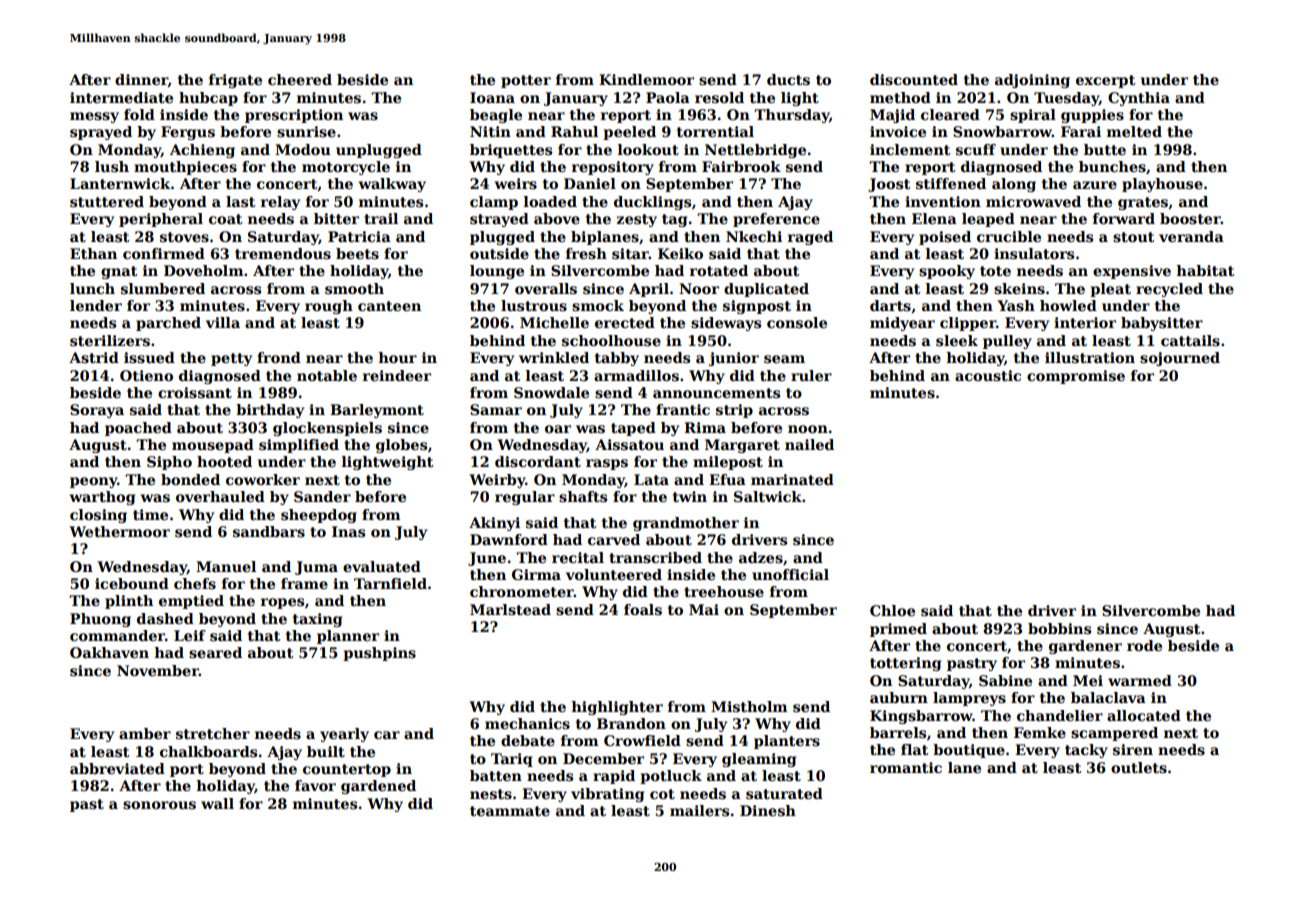  What do you see at coordinates (586, 253) in the screenshot?
I see `fresh` at bounding box center [586, 253].
